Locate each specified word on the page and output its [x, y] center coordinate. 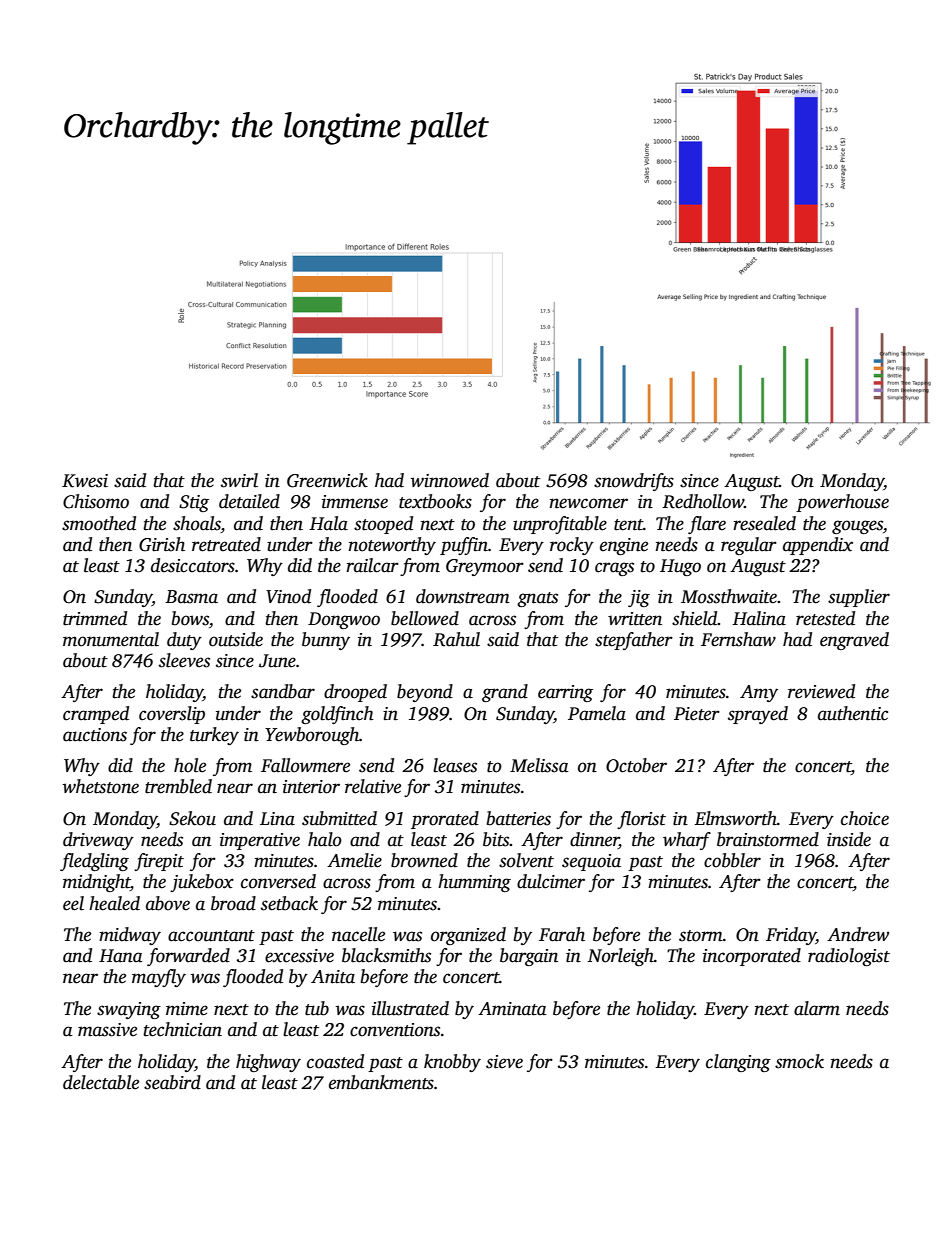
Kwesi [85, 481]
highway [268, 1063]
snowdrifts [634, 482]
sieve [504, 1062]
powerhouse [842, 503]
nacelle [358, 934]
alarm [817, 1008]
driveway [98, 841]
